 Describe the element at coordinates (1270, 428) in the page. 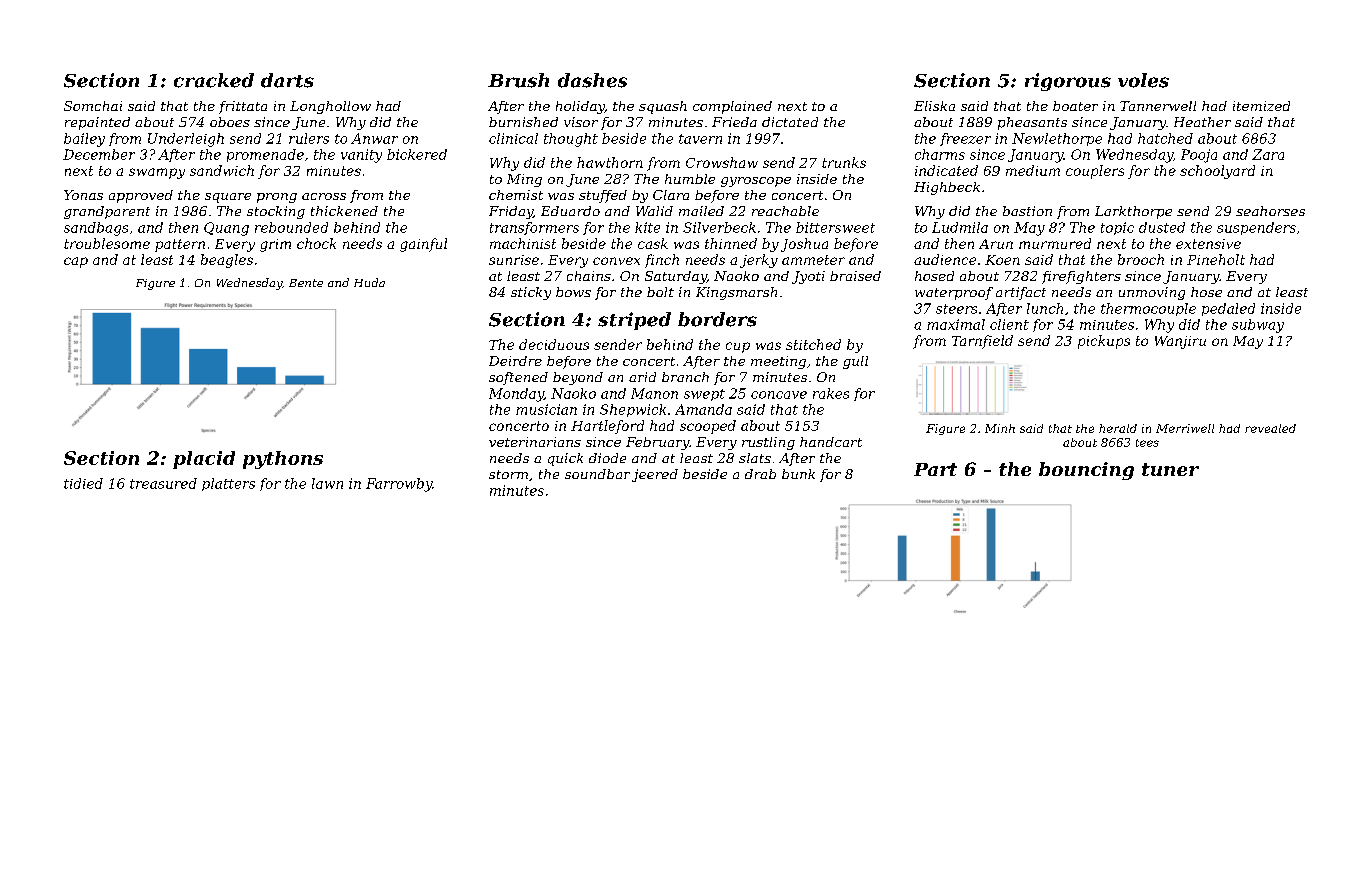

I see `revealed` at that location.
